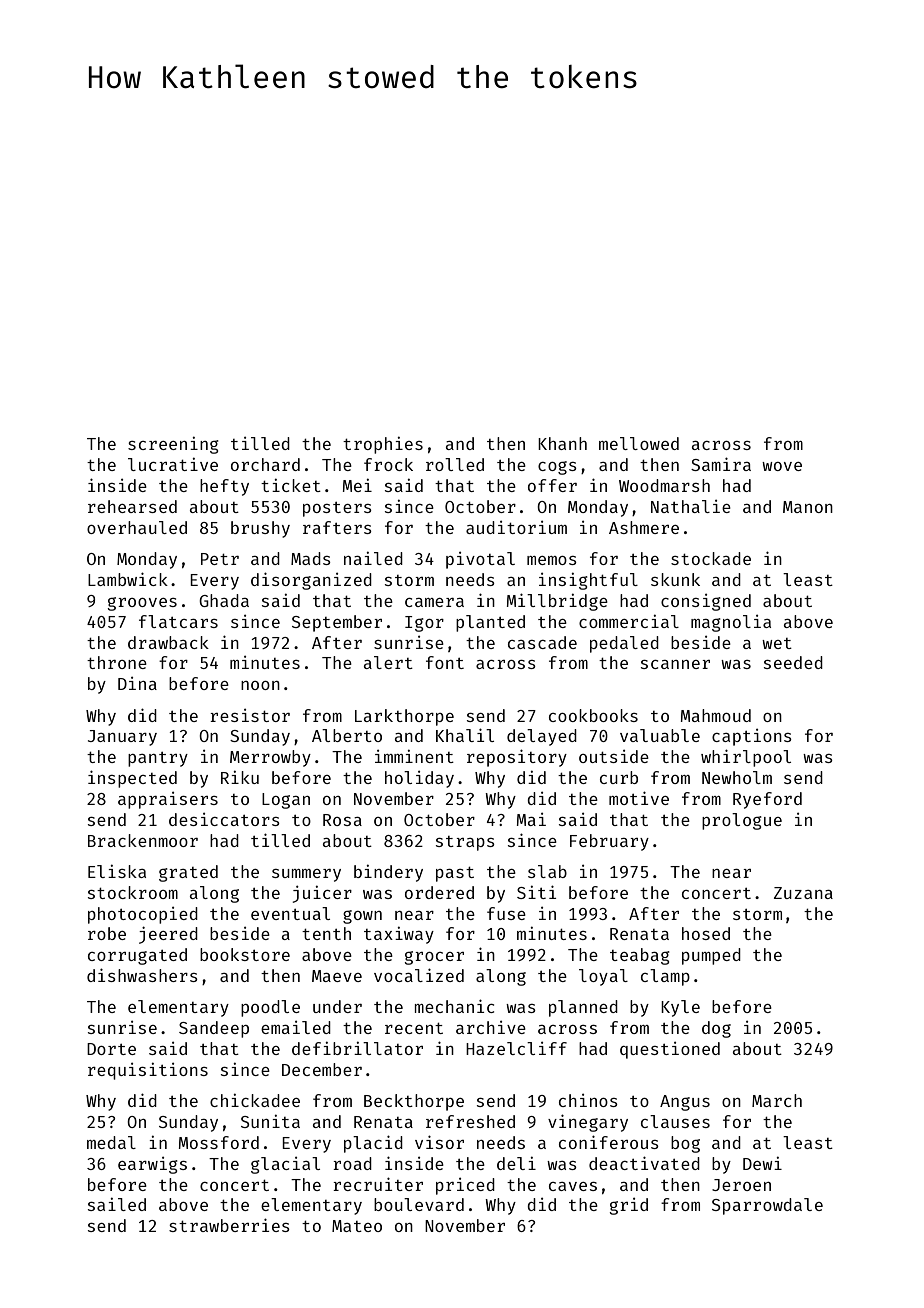  What do you see at coordinates (229, 1225) in the image?
I see `strawberries` at bounding box center [229, 1225].
